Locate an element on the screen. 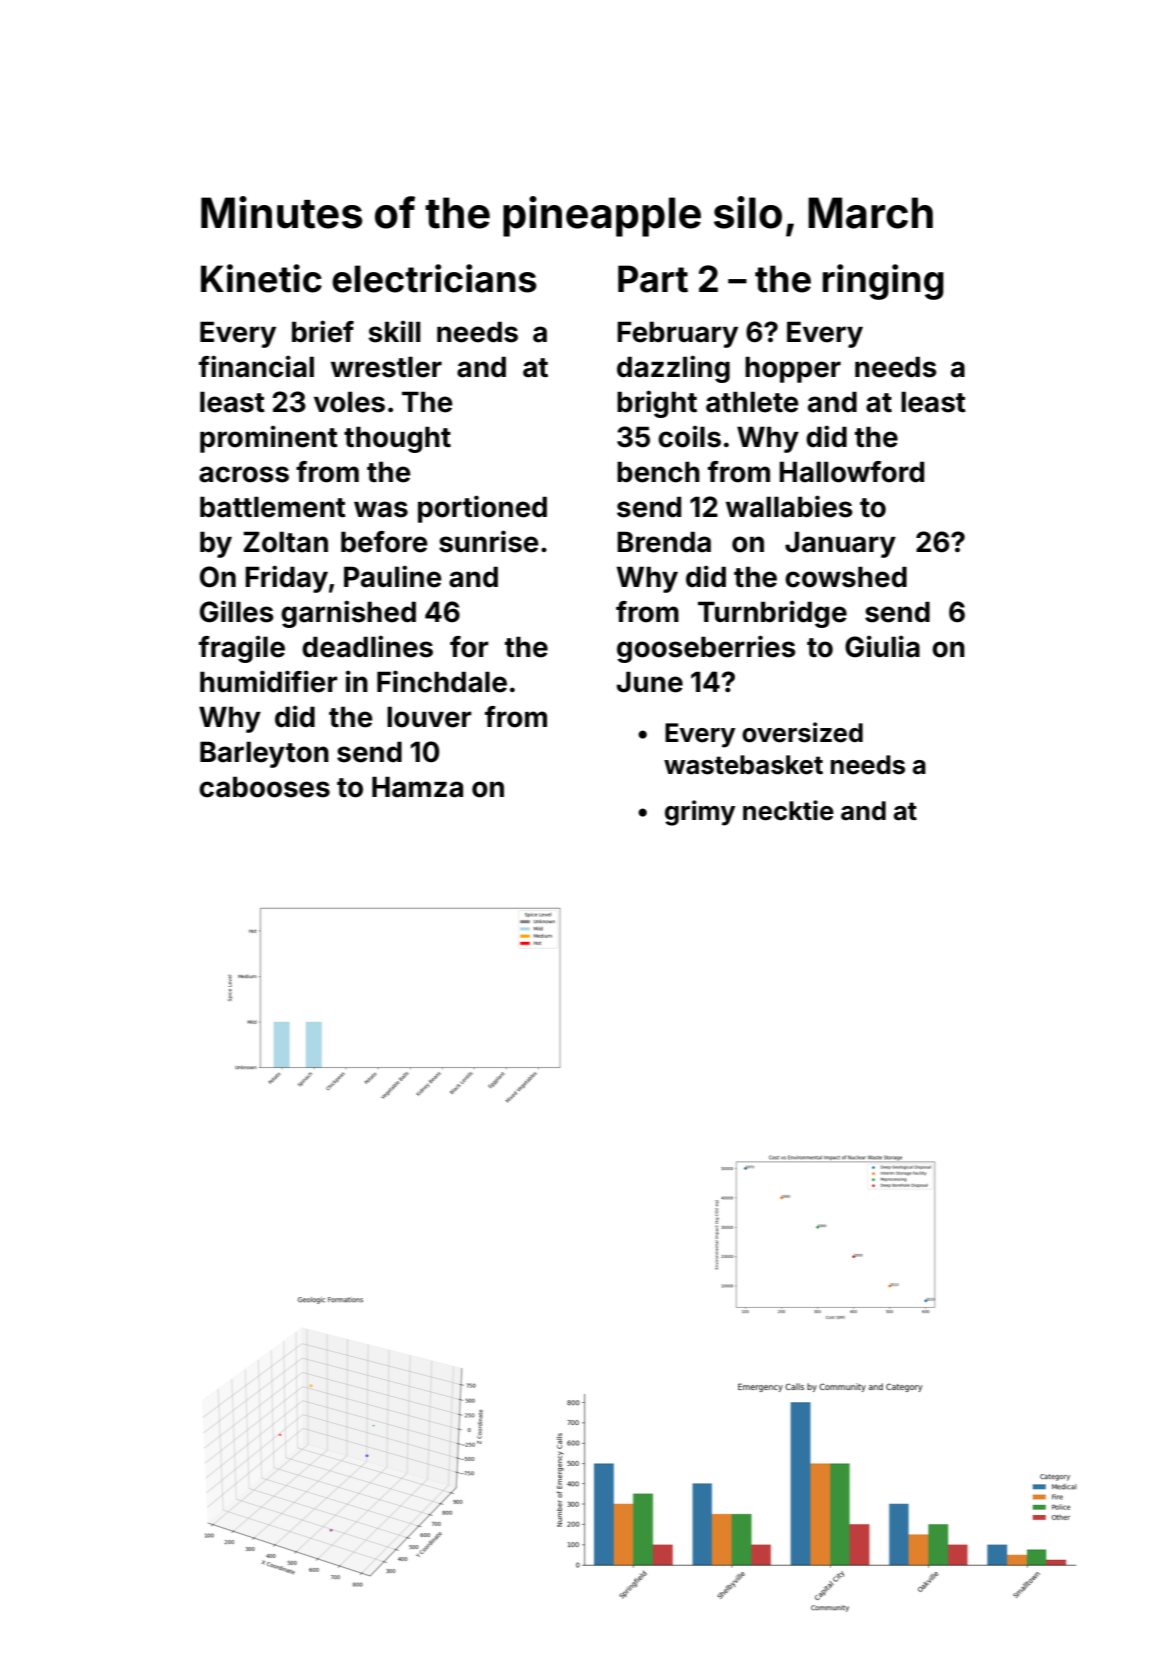 The image size is (1165, 1654). prominent is located at coordinates (269, 439).
